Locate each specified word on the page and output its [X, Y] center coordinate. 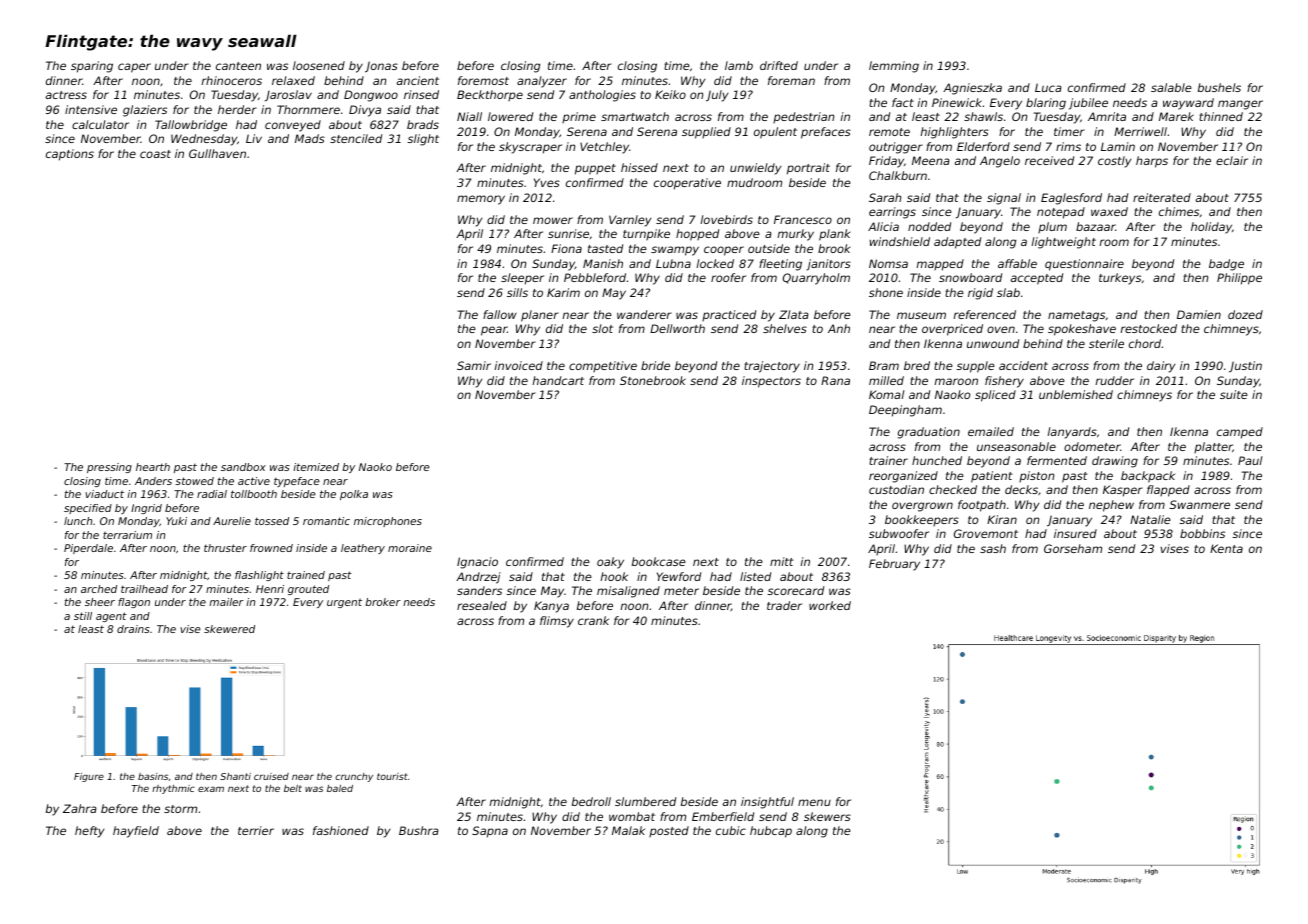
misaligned [628, 592]
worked [830, 605]
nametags [1076, 316]
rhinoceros [232, 80]
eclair [1232, 160]
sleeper [522, 279]
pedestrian [804, 117]
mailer [226, 602]
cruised [271, 776]
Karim [563, 292]
